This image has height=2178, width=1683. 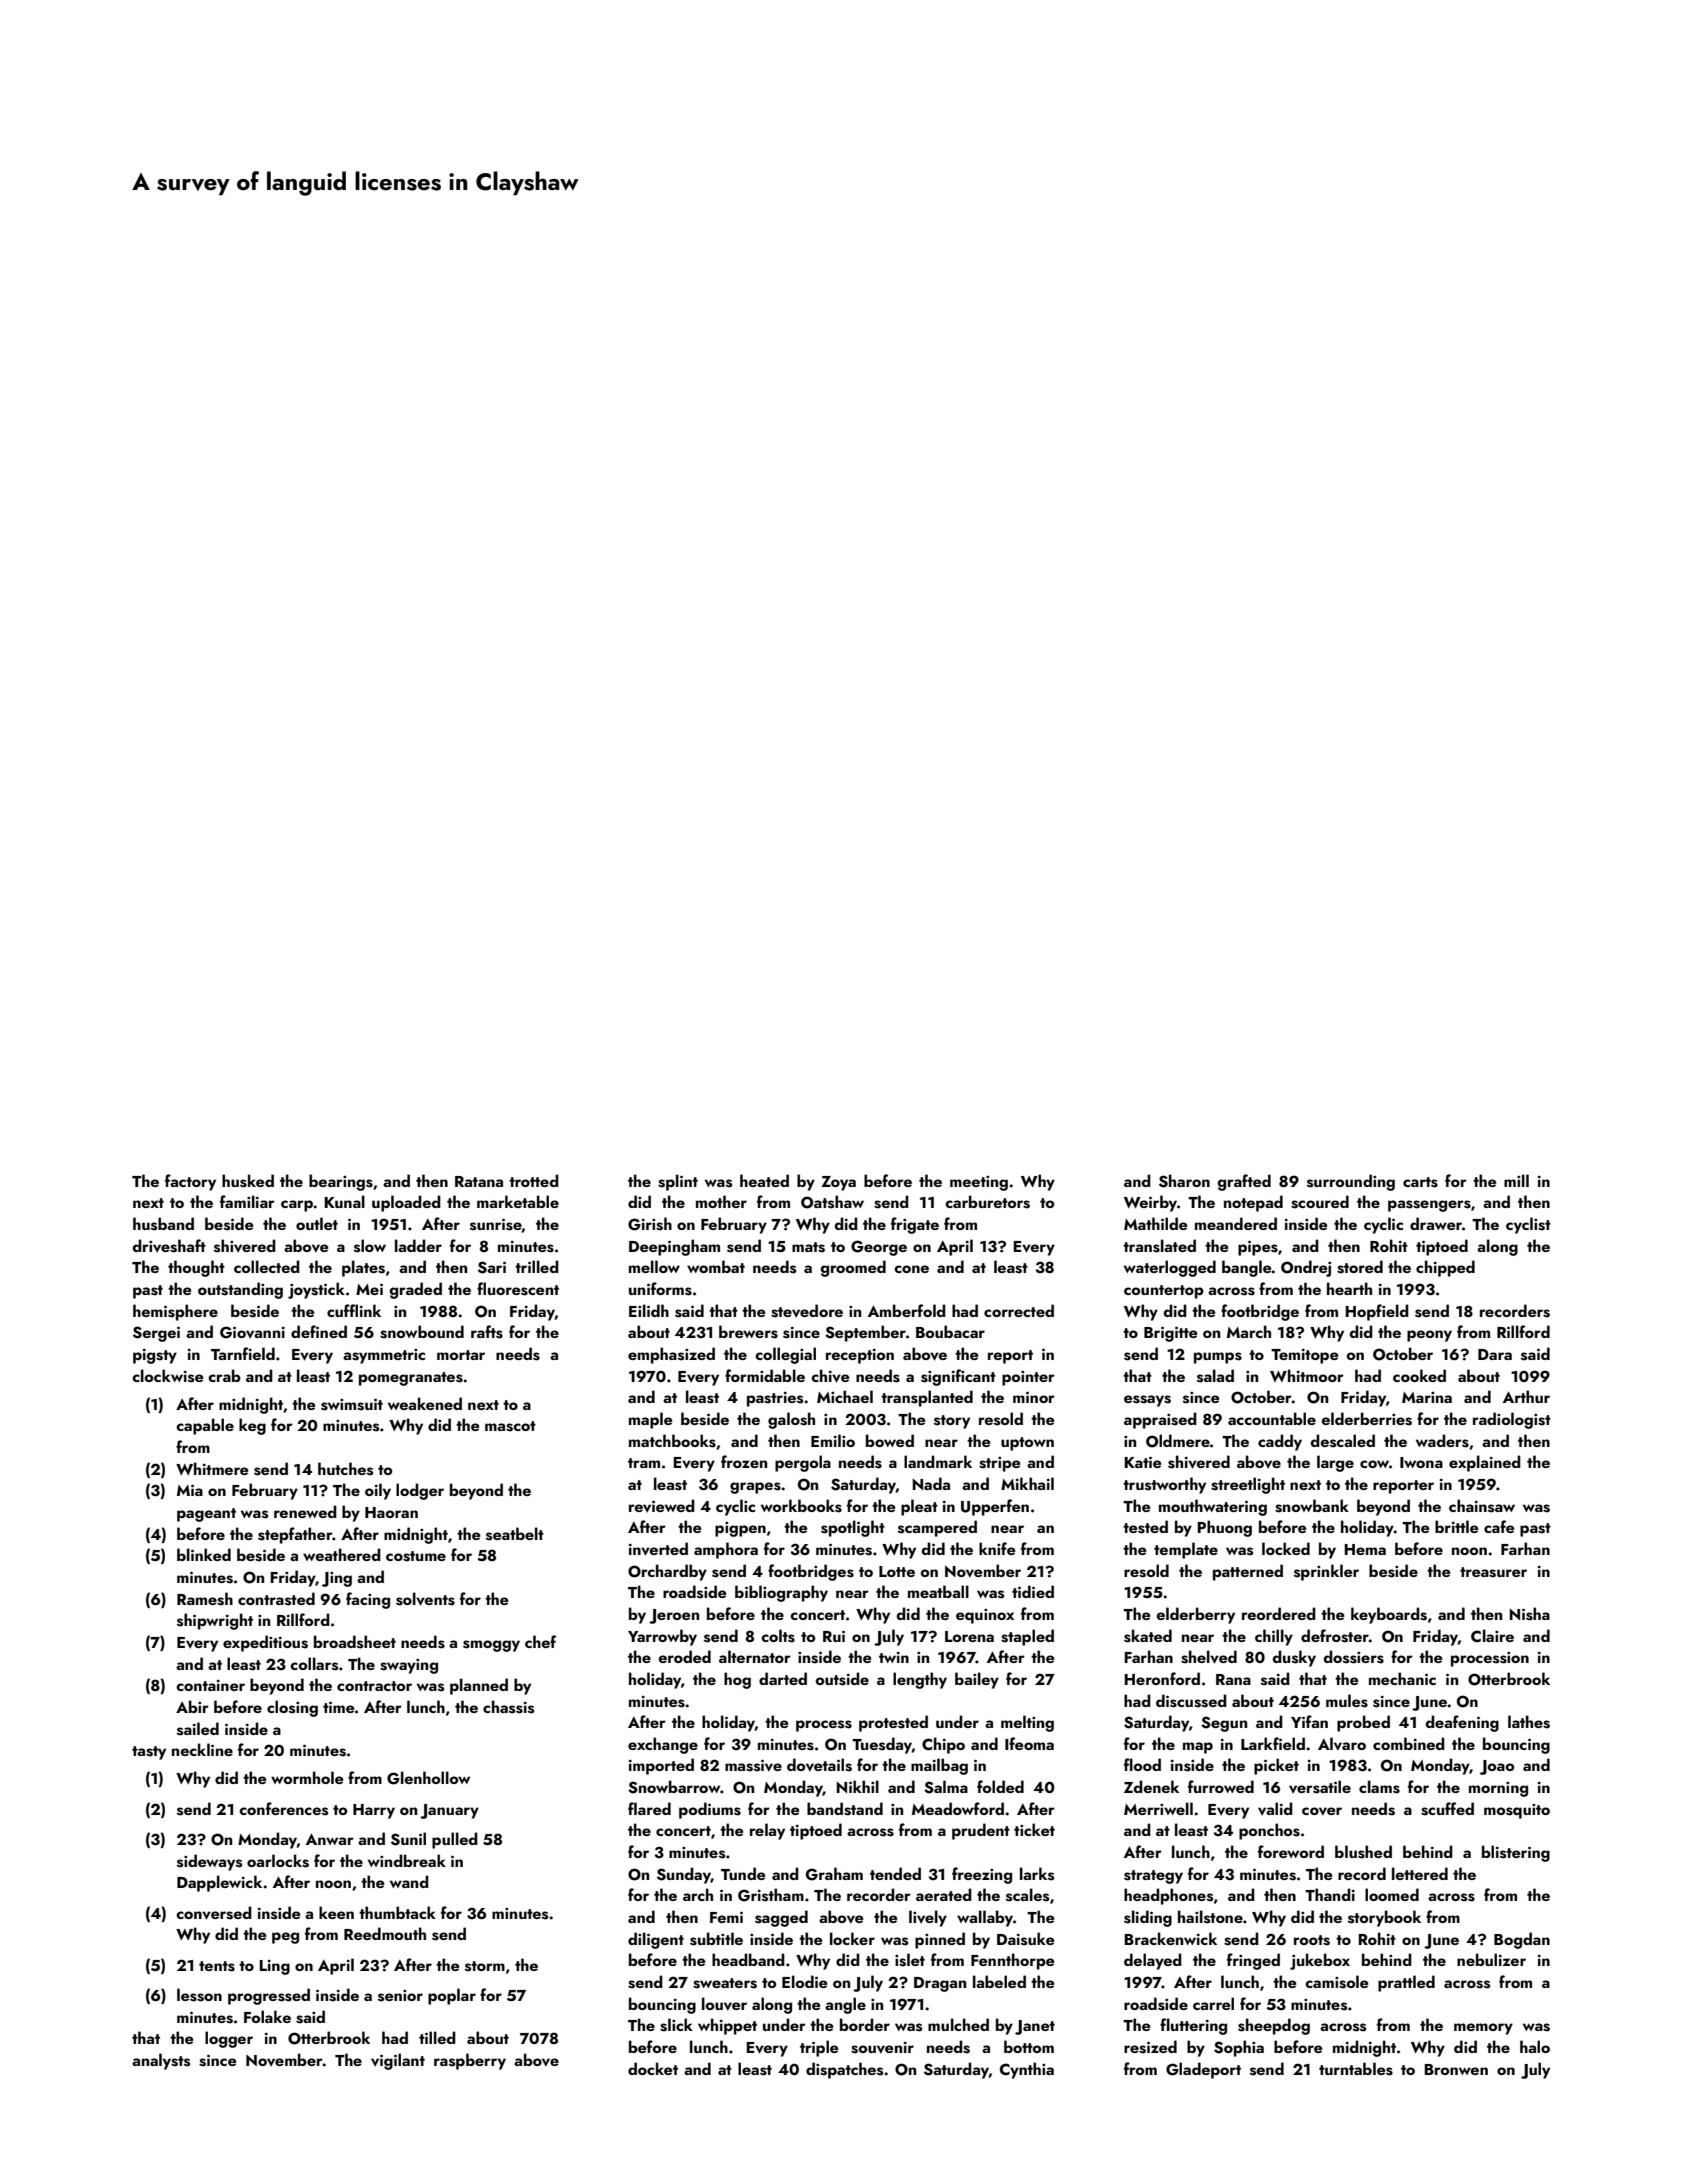 What do you see at coordinates (190, 1490) in the image?
I see `Mia` at bounding box center [190, 1490].
